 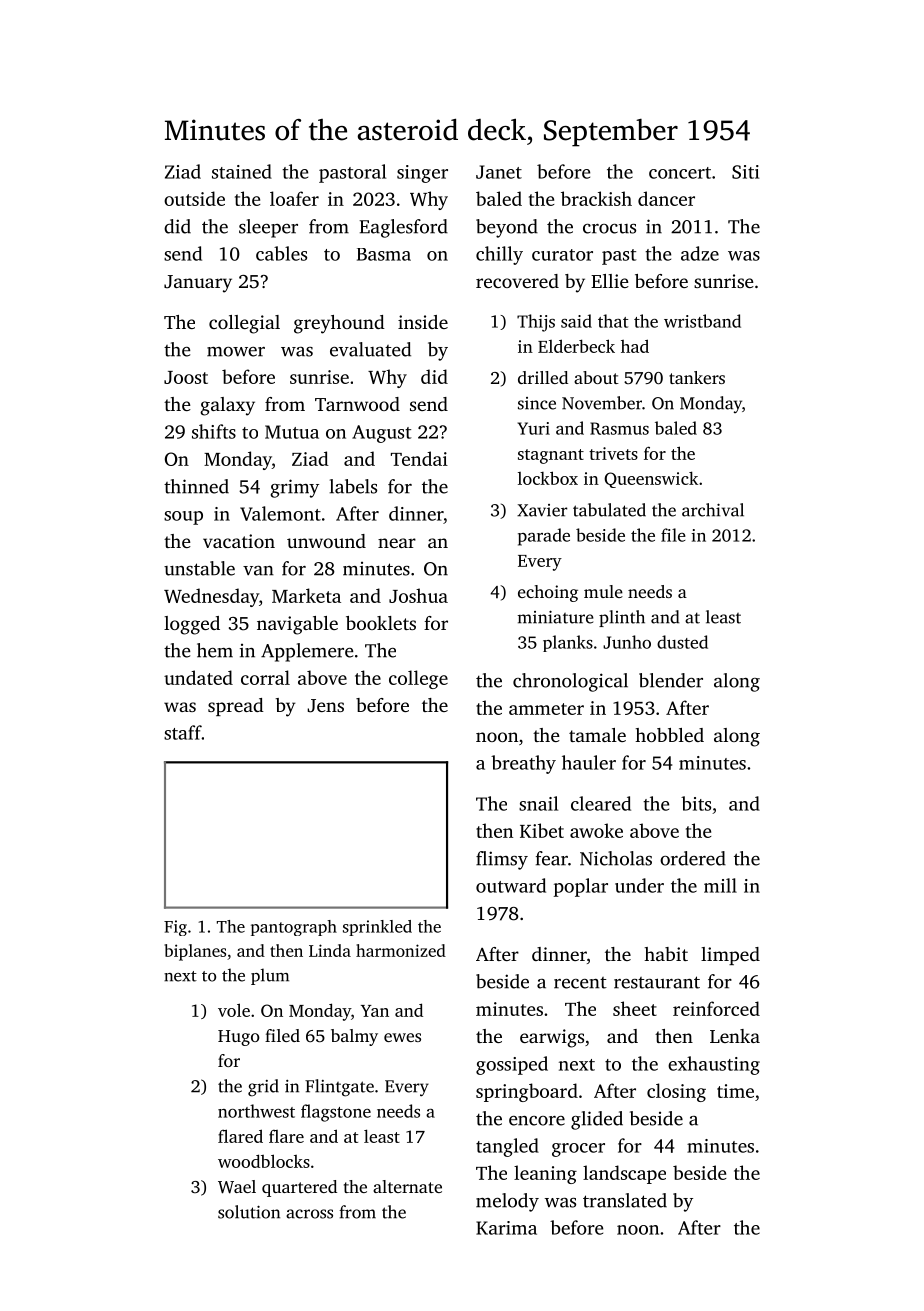 What do you see at coordinates (422, 174) in the screenshot?
I see `singer` at bounding box center [422, 174].
